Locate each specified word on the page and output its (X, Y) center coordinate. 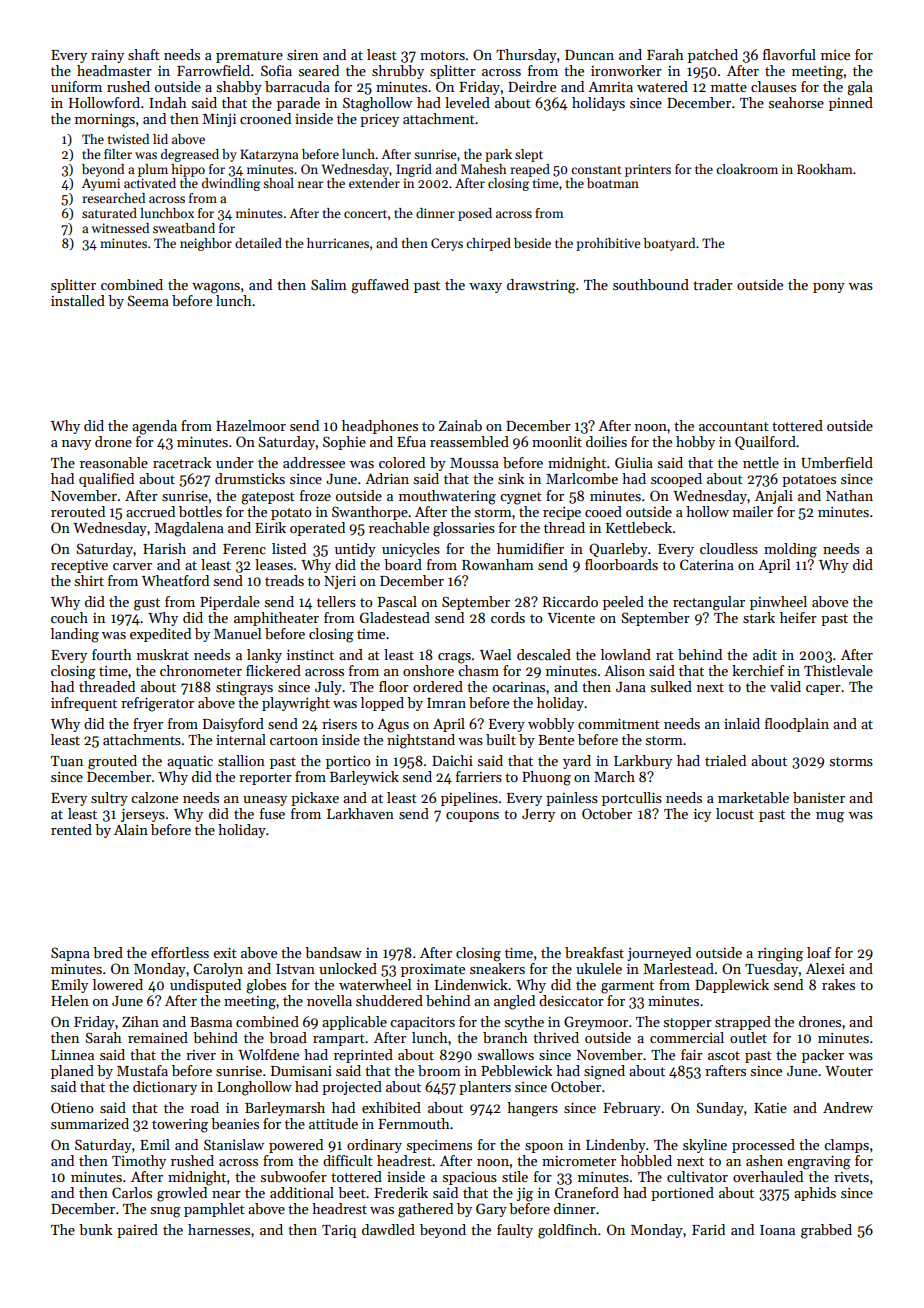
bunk (95, 1229)
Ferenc (244, 549)
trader (713, 284)
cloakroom (747, 169)
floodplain (797, 725)
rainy (107, 56)
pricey (379, 120)
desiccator (571, 1000)
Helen (70, 1000)
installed (78, 300)
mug (830, 817)
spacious (470, 1178)
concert (365, 214)
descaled (544, 654)
